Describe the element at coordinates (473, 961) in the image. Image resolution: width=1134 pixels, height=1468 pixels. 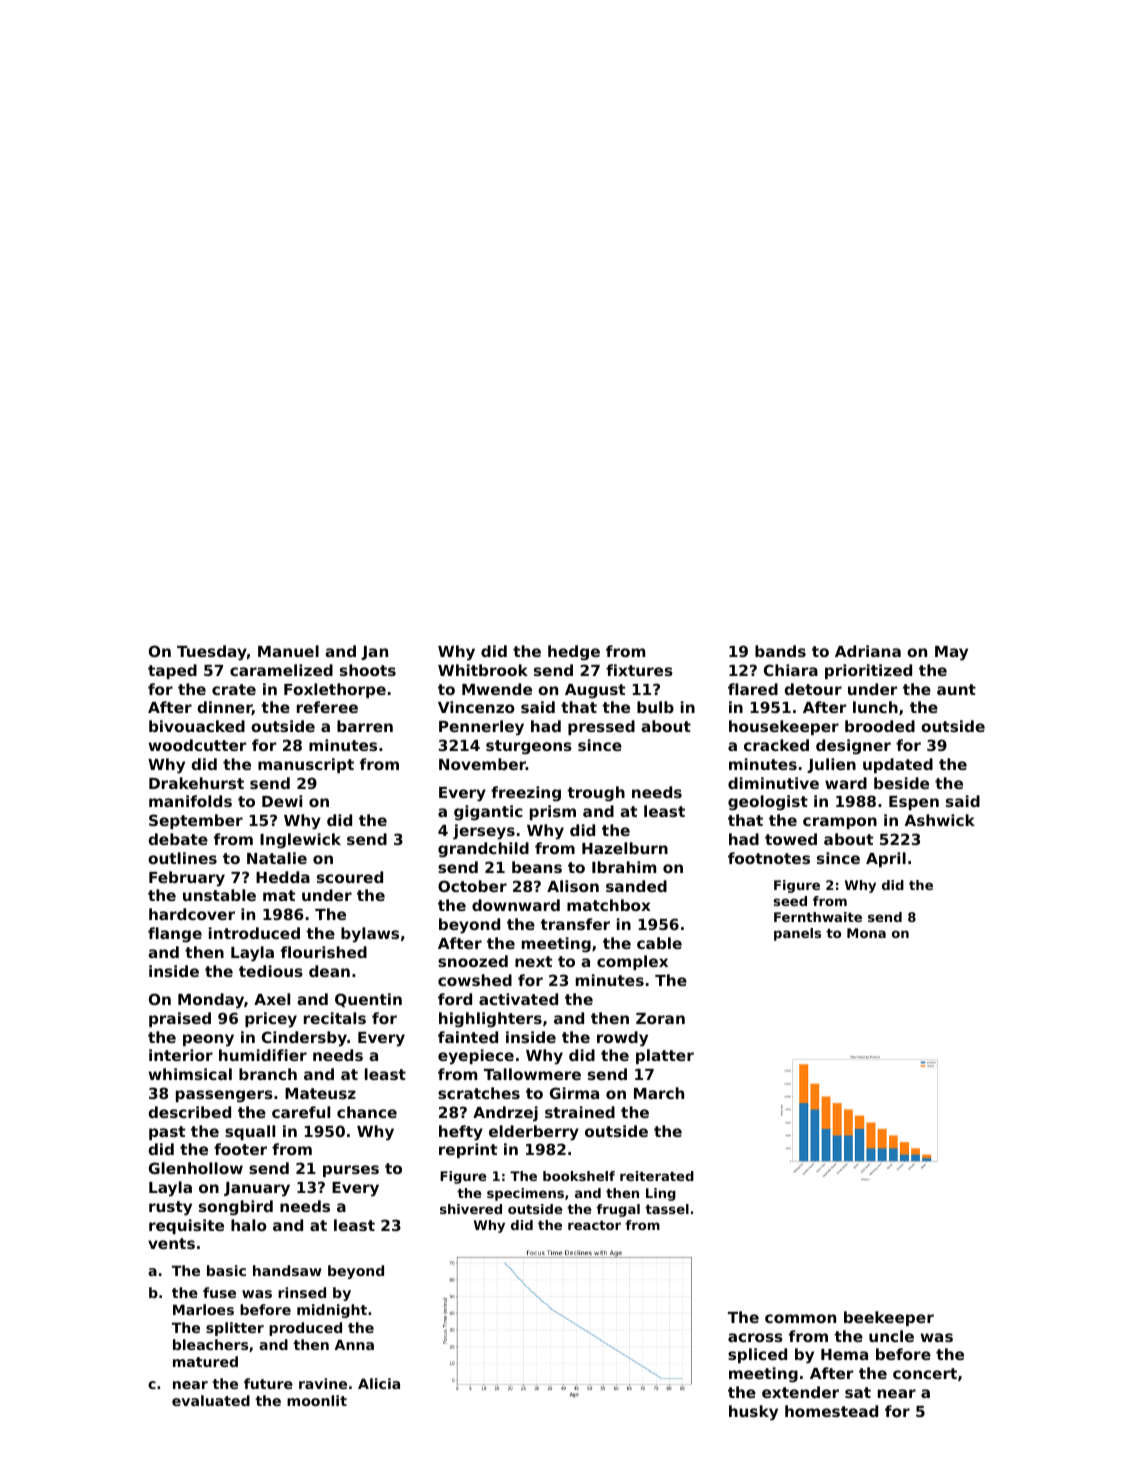
I see `snoozed` at that location.
